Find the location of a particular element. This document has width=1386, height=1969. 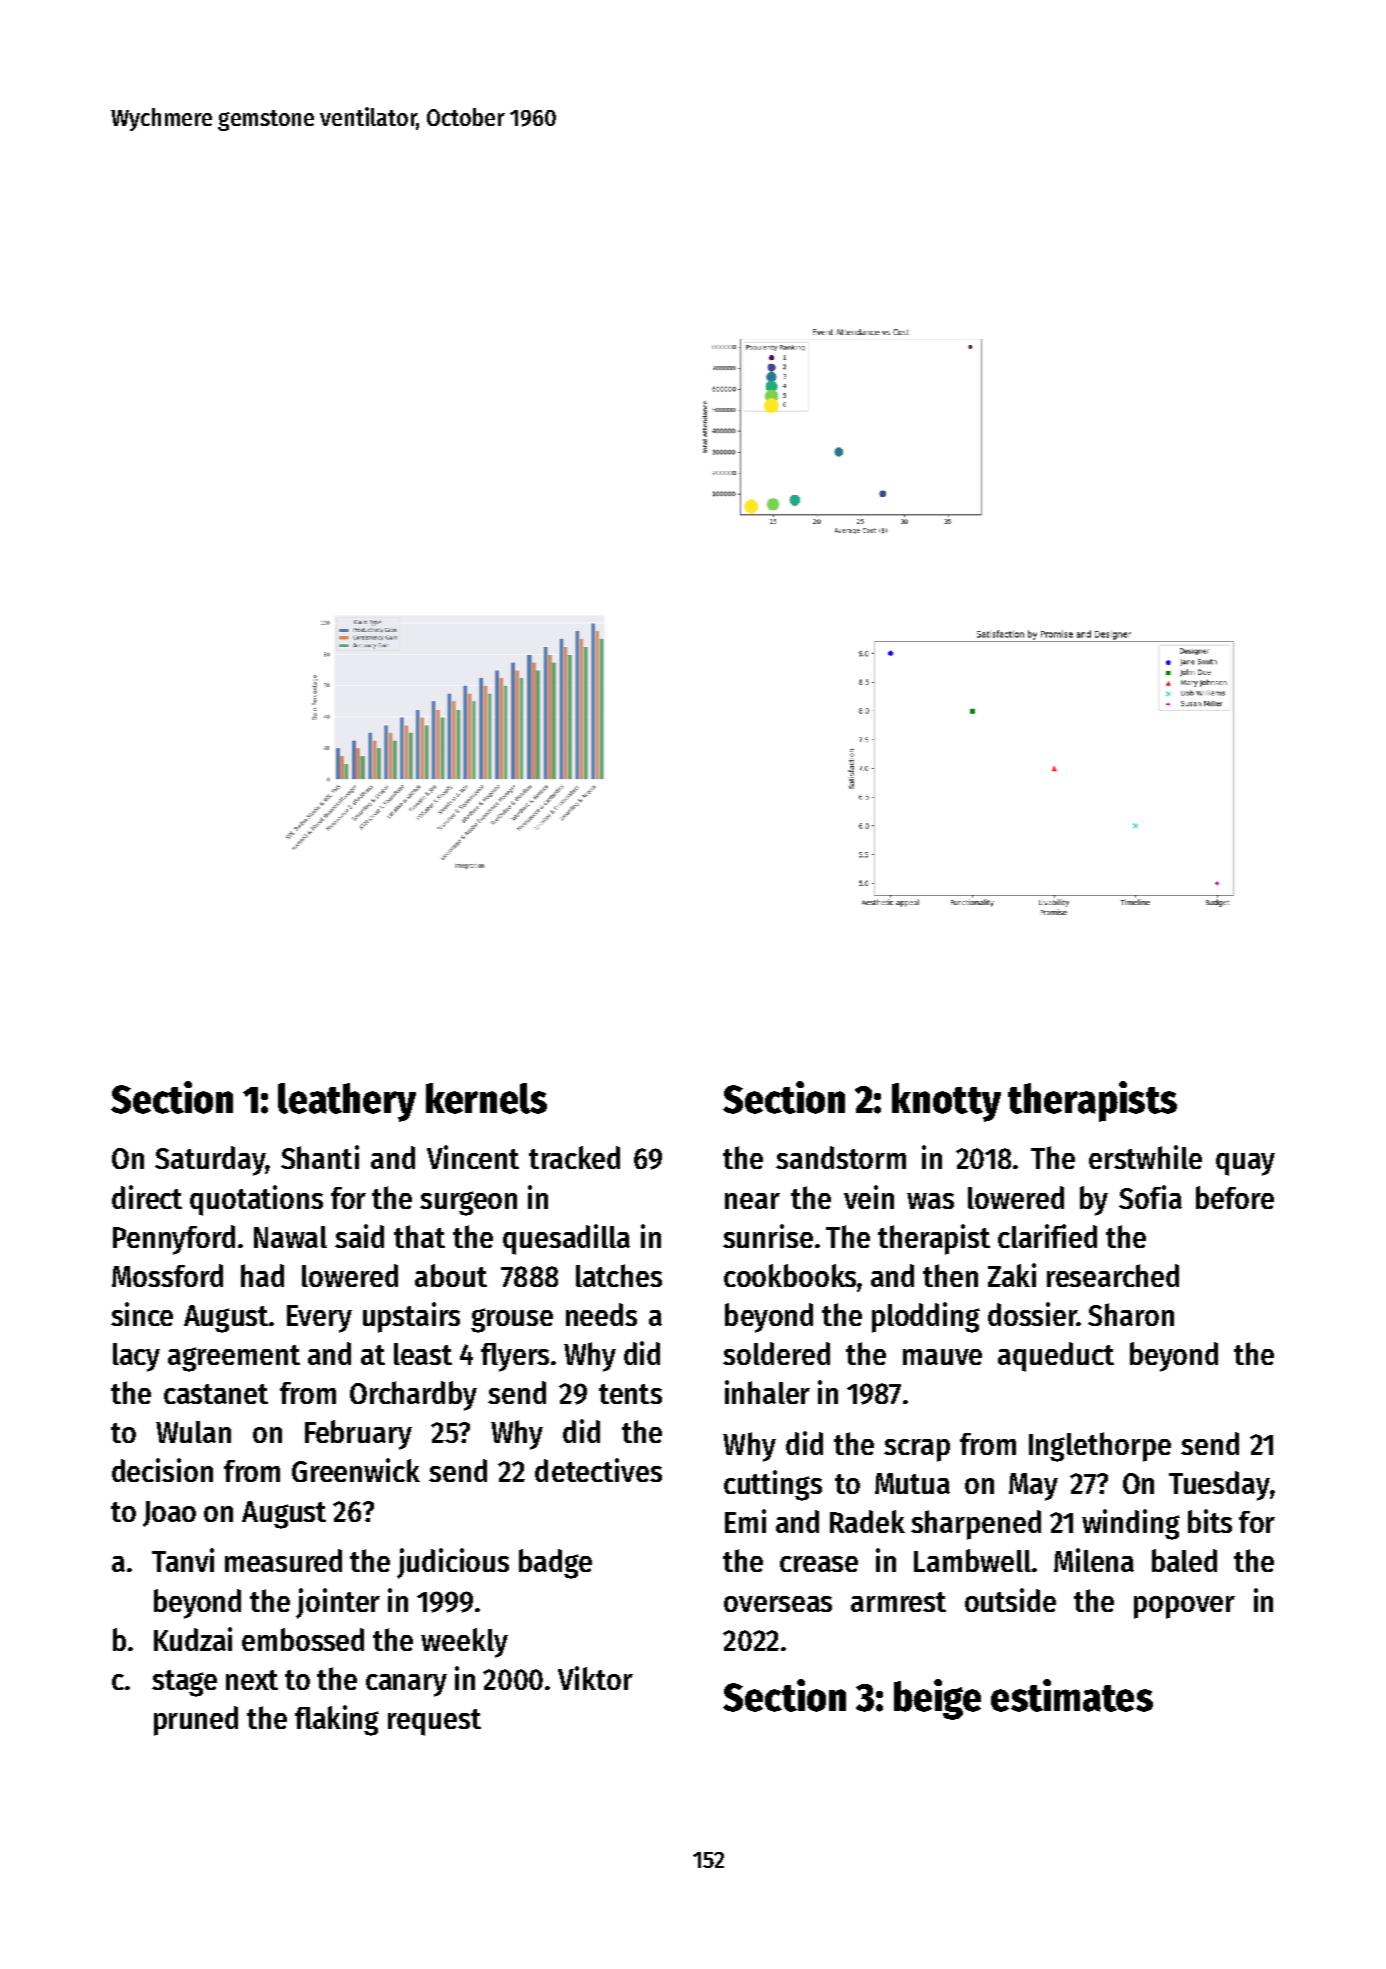

sandstorm is located at coordinates (841, 1157).
